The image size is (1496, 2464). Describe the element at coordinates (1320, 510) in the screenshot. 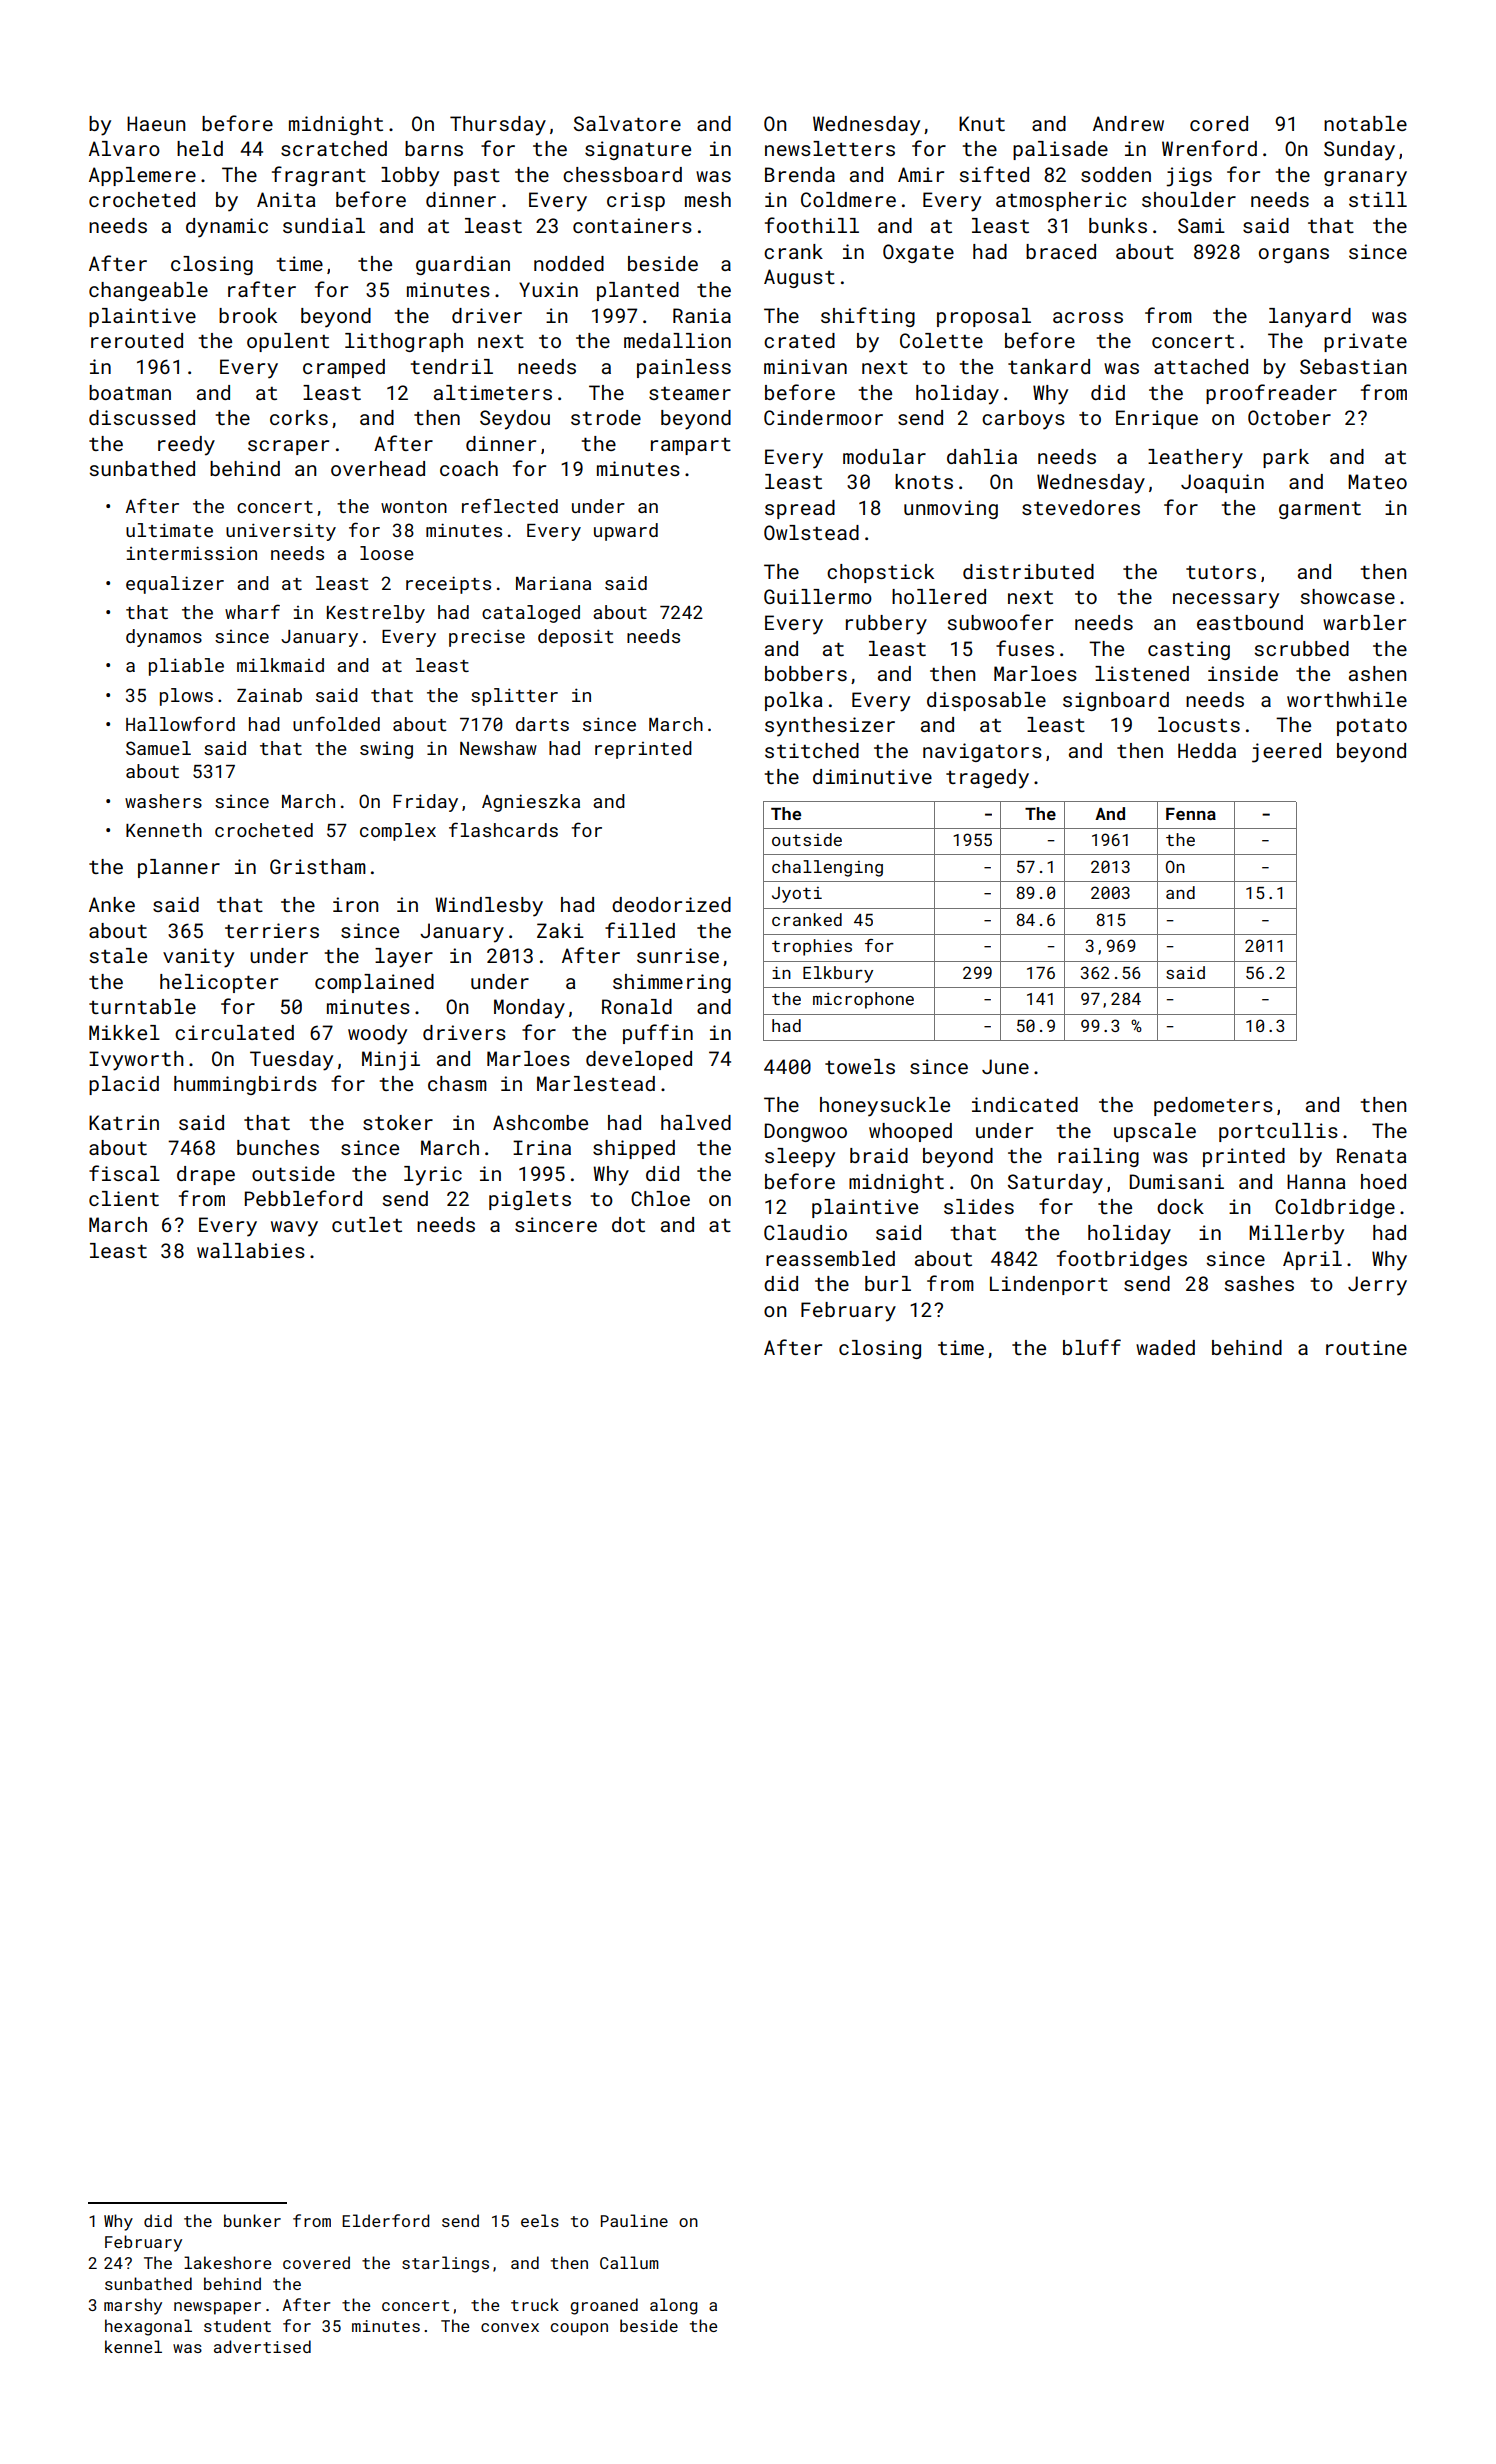

I see `garment` at that location.
